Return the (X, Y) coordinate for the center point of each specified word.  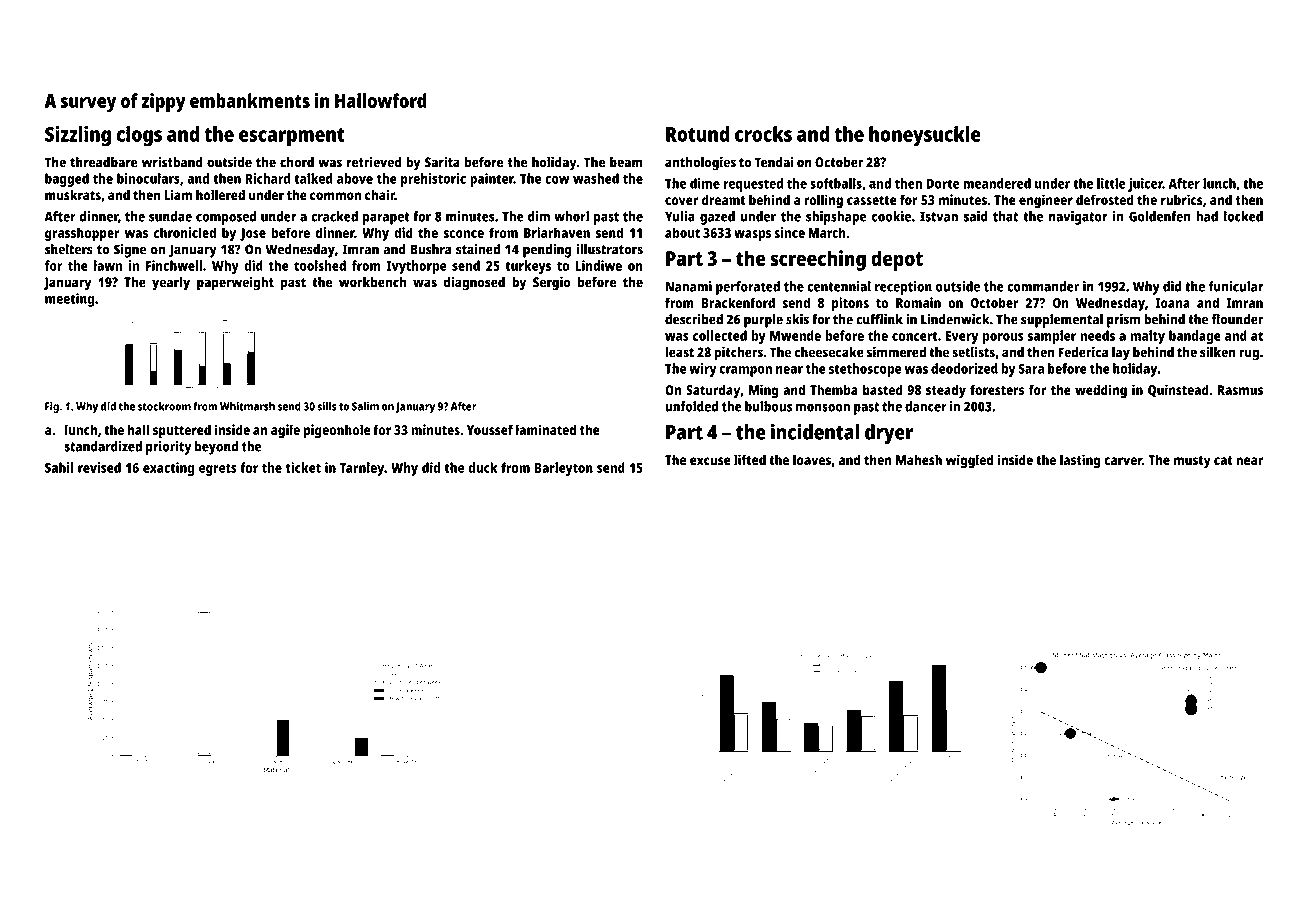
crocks (763, 134)
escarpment (292, 137)
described (694, 319)
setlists (973, 352)
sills (327, 406)
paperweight (235, 283)
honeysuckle (925, 136)
